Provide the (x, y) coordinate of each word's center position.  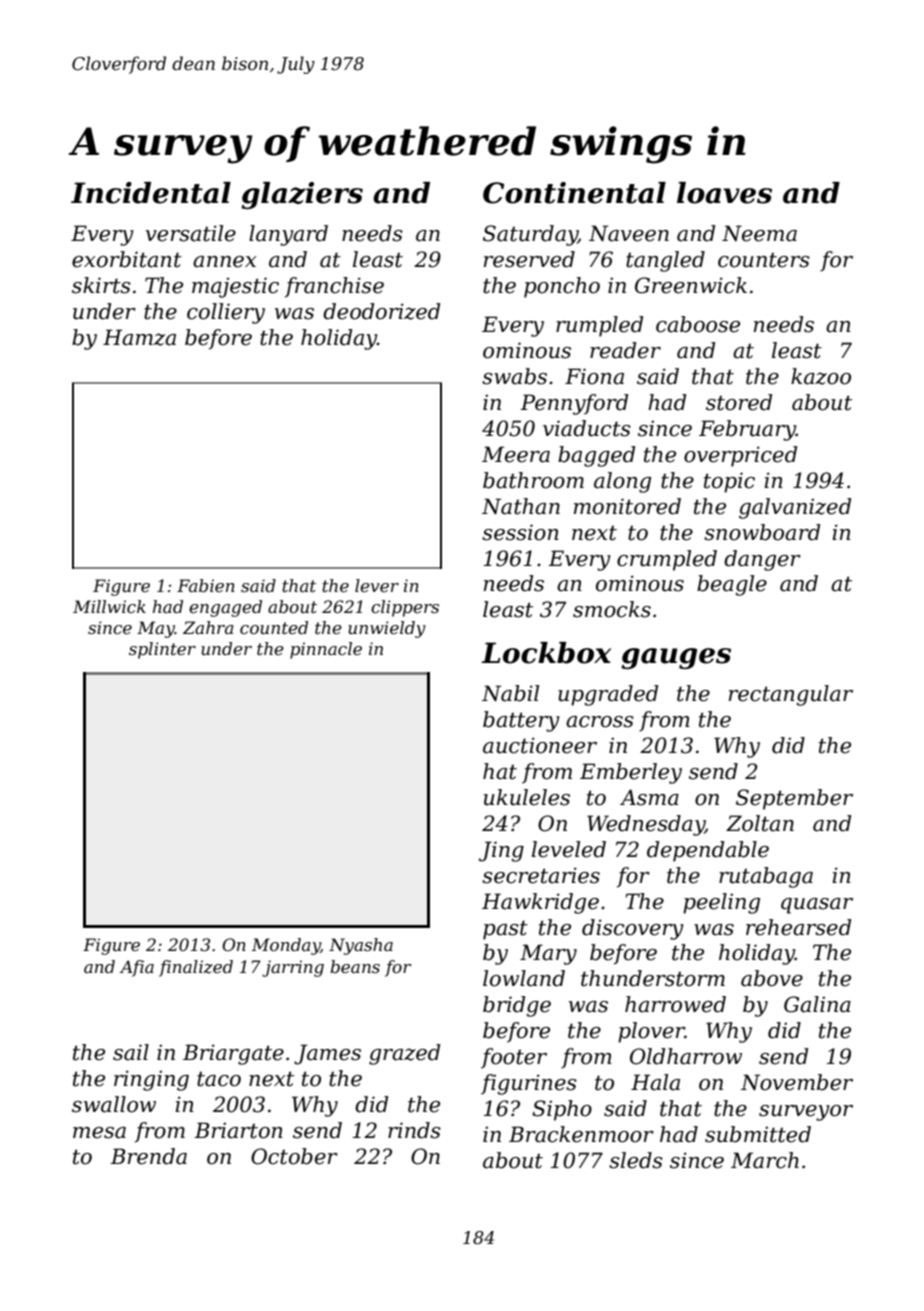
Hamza (139, 337)
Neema (759, 233)
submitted (758, 1134)
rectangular (791, 695)
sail (131, 1052)
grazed (404, 1054)
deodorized (381, 311)
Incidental (151, 193)
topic (729, 482)
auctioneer (540, 745)
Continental (574, 193)
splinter (162, 650)
